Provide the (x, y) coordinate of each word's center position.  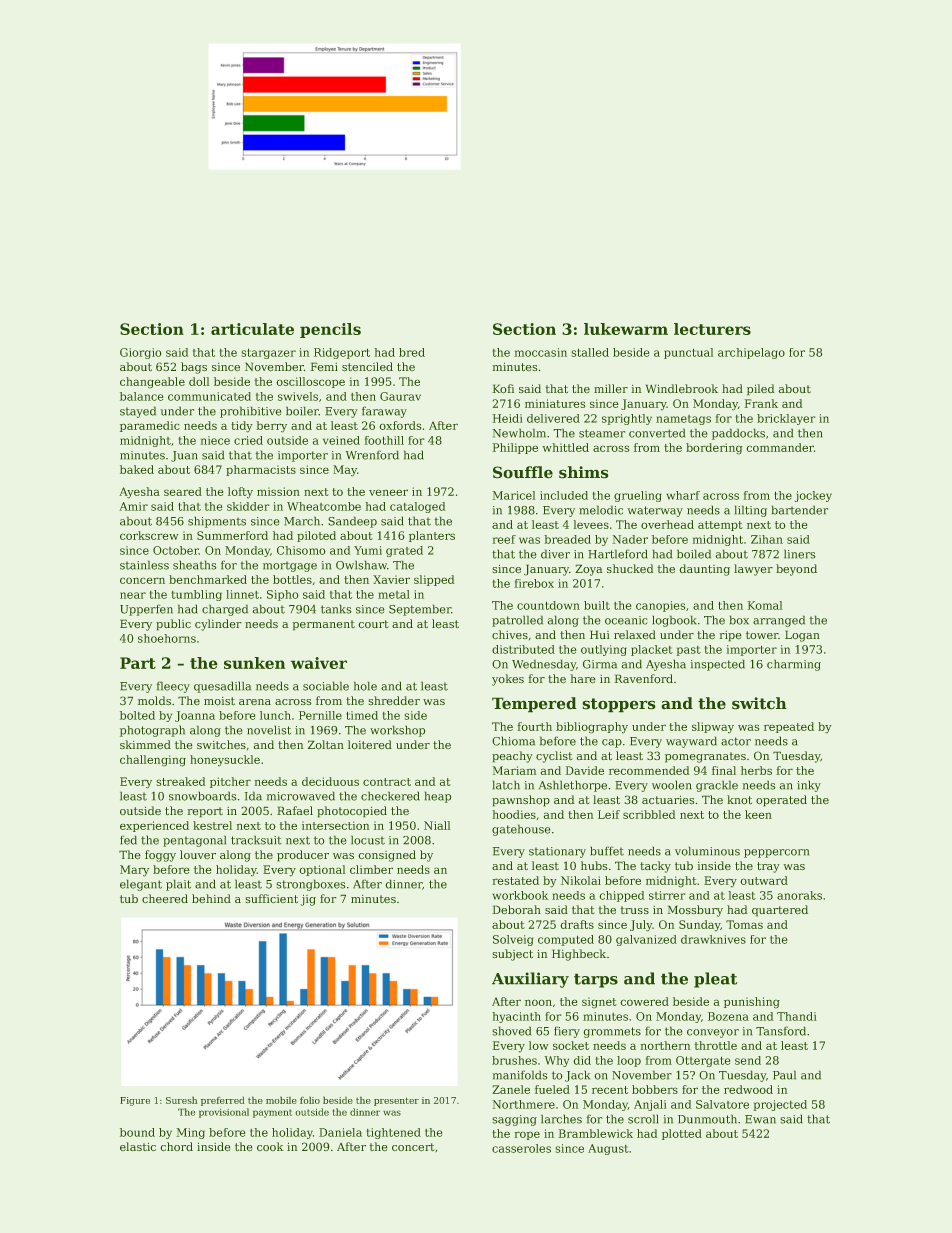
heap (438, 797)
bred (412, 352)
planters (432, 536)
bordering (714, 449)
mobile (281, 1100)
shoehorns (167, 638)
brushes (514, 1060)
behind (211, 899)
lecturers (712, 329)
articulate (252, 329)
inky (809, 786)
